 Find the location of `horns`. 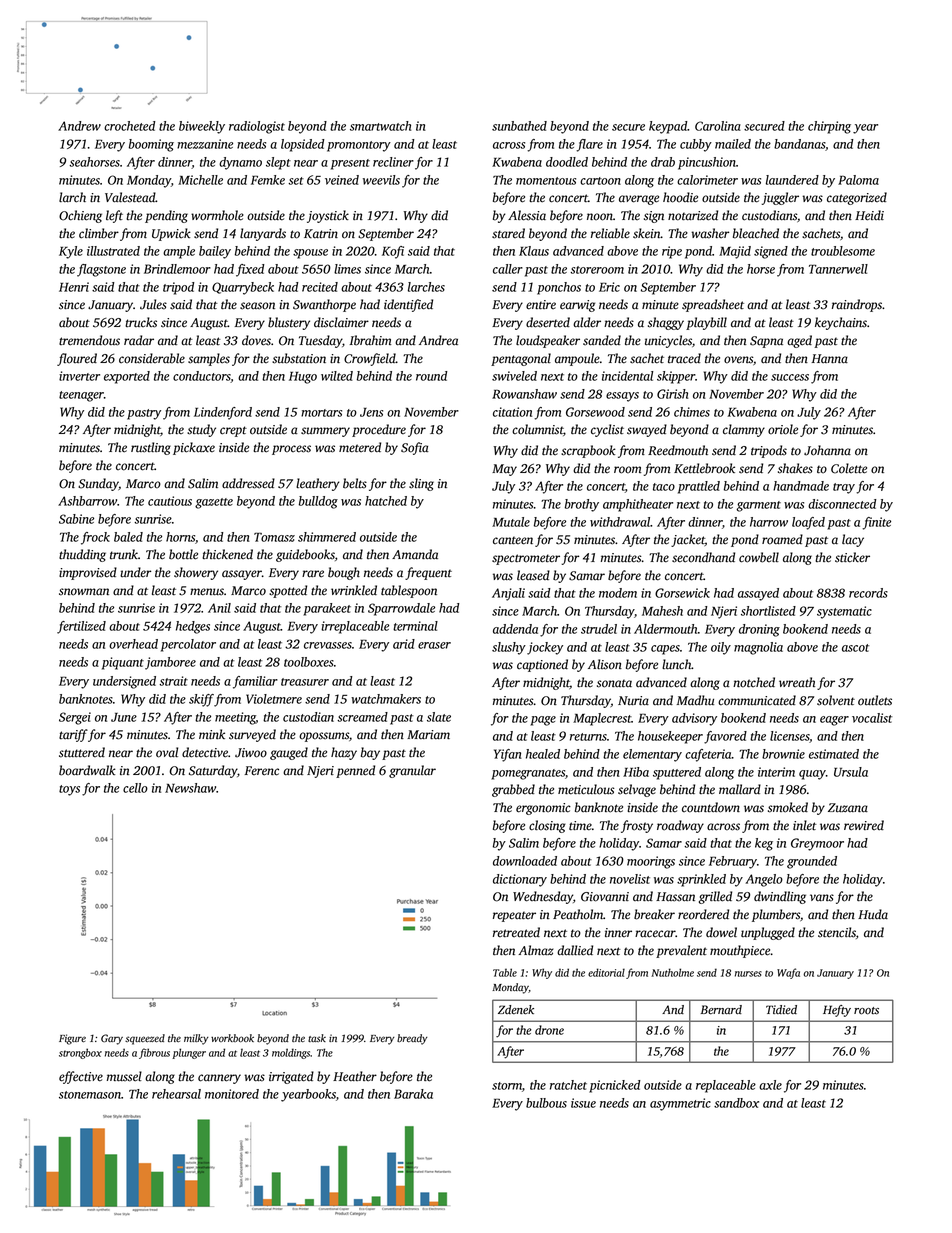

horns is located at coordinates (180, 537).
